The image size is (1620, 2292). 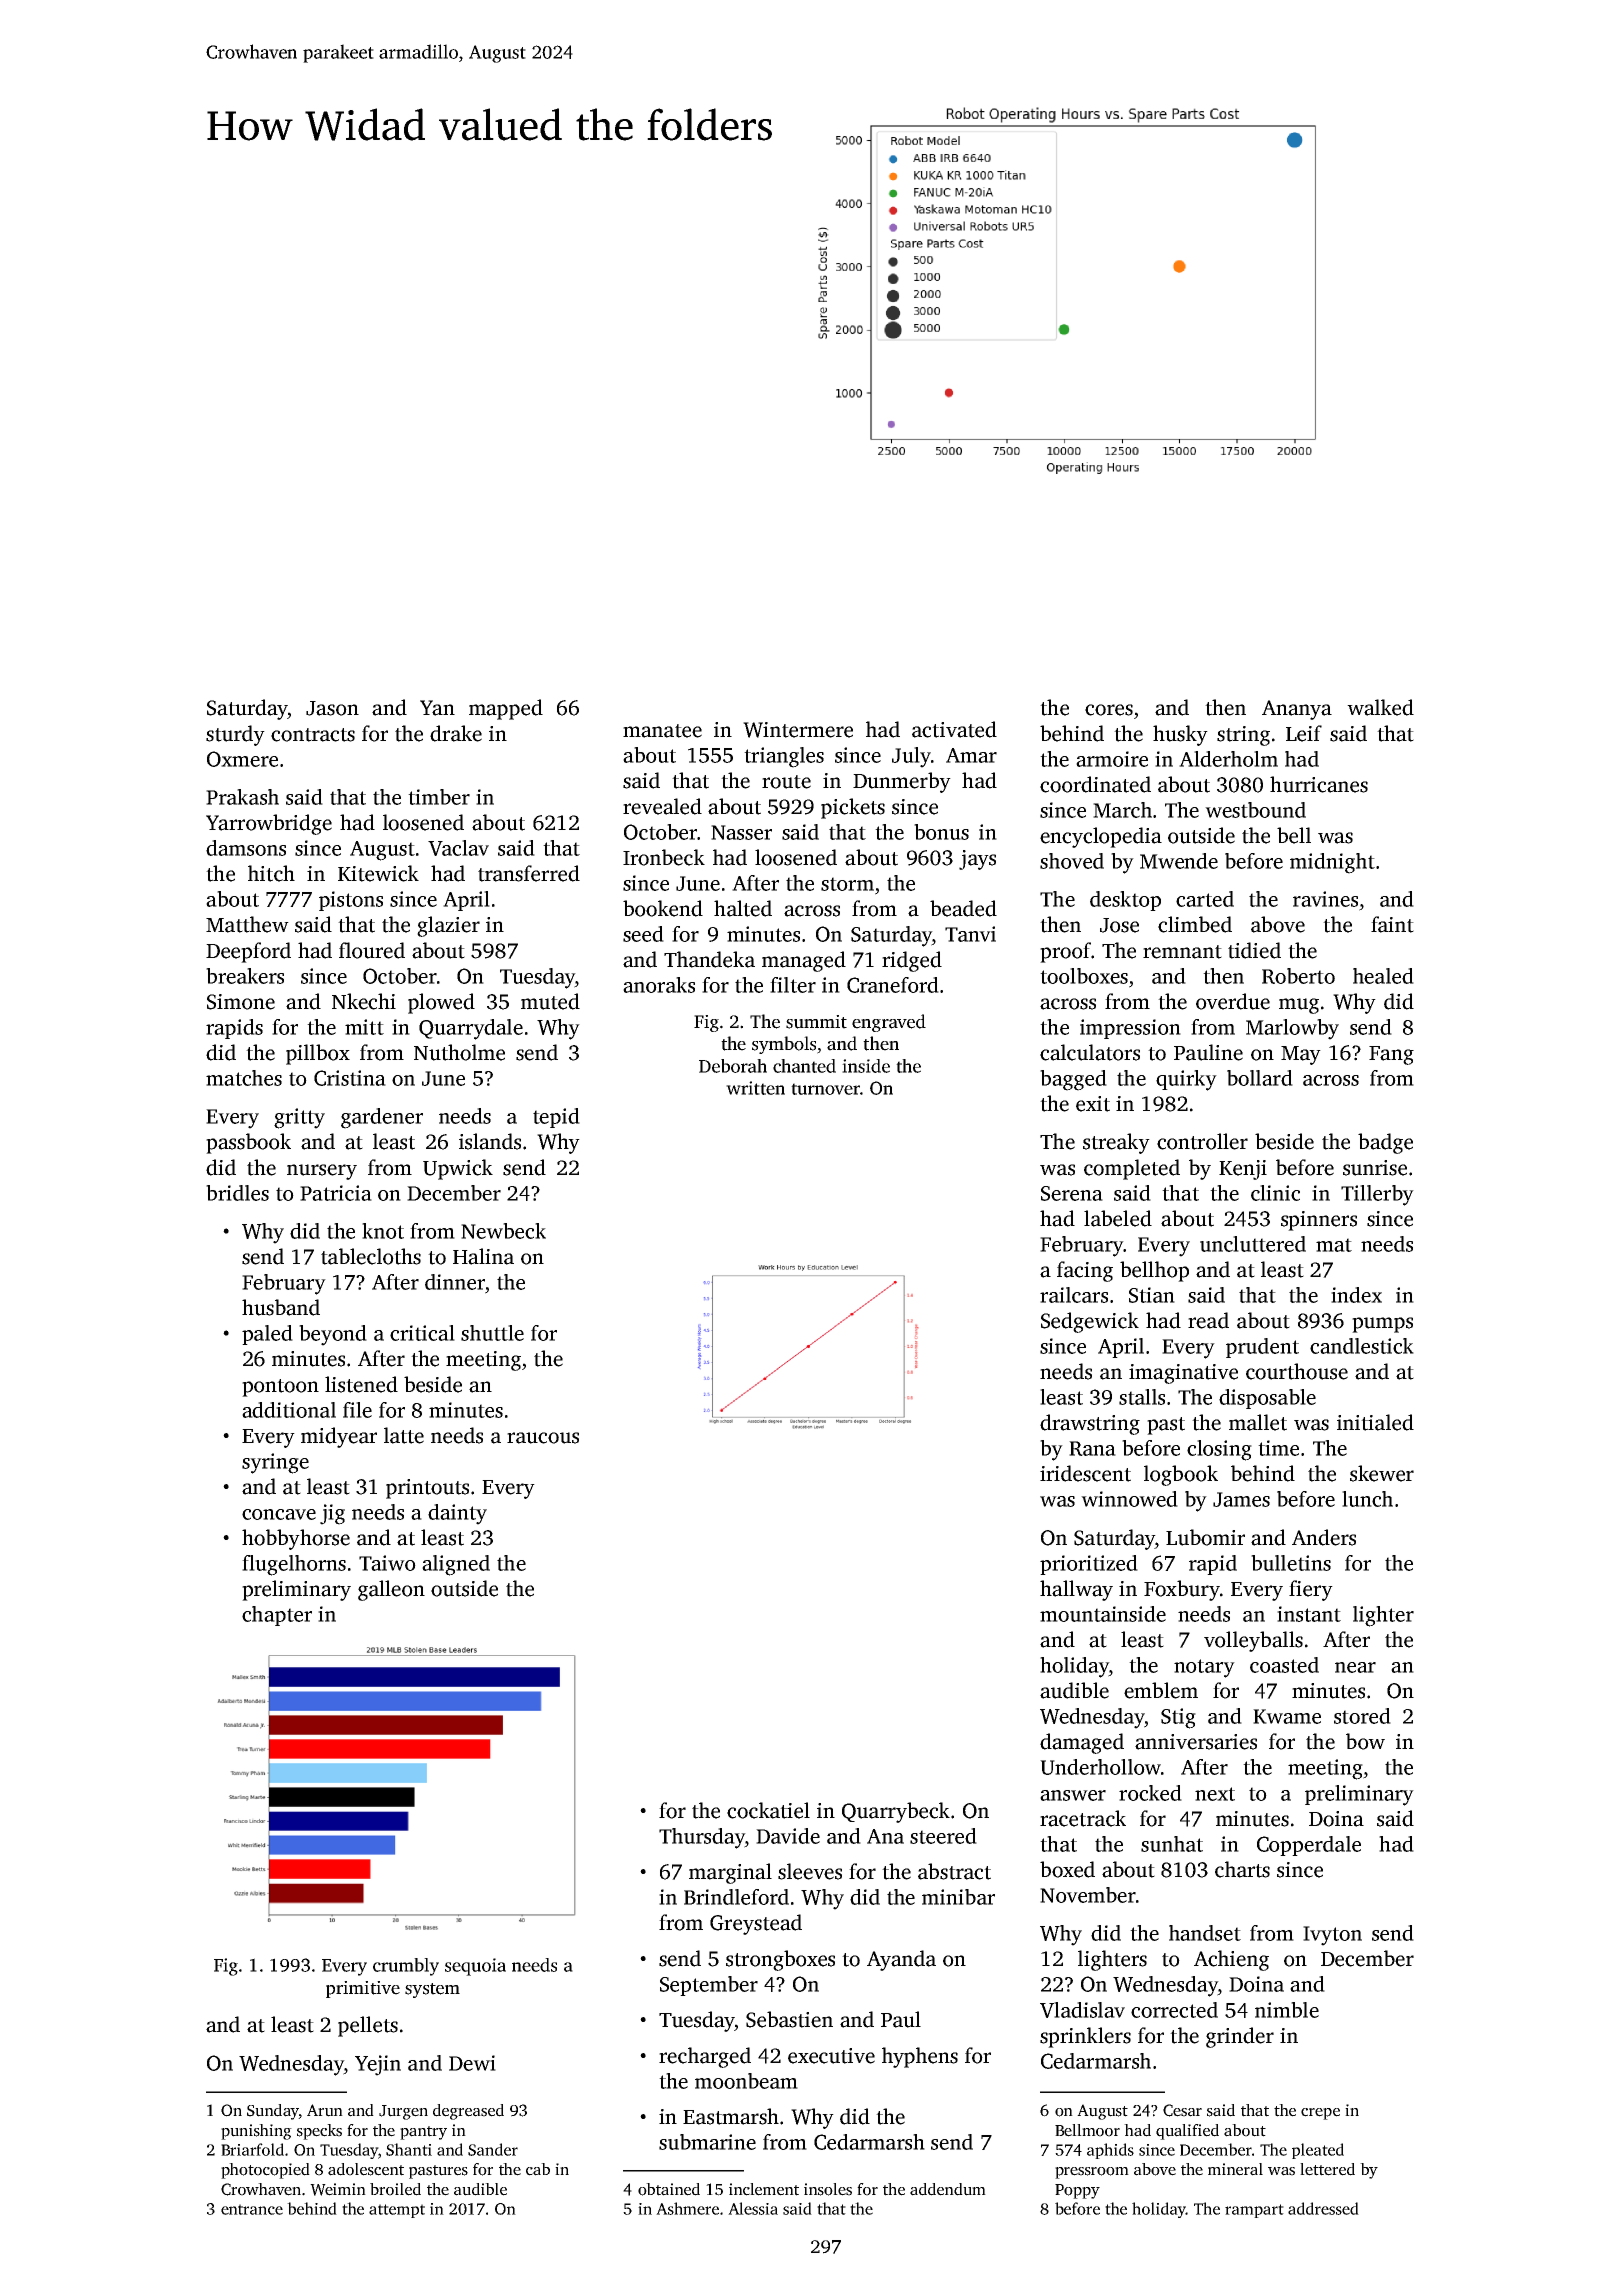 I want to click on Jason, so click(x=332, y=708).
